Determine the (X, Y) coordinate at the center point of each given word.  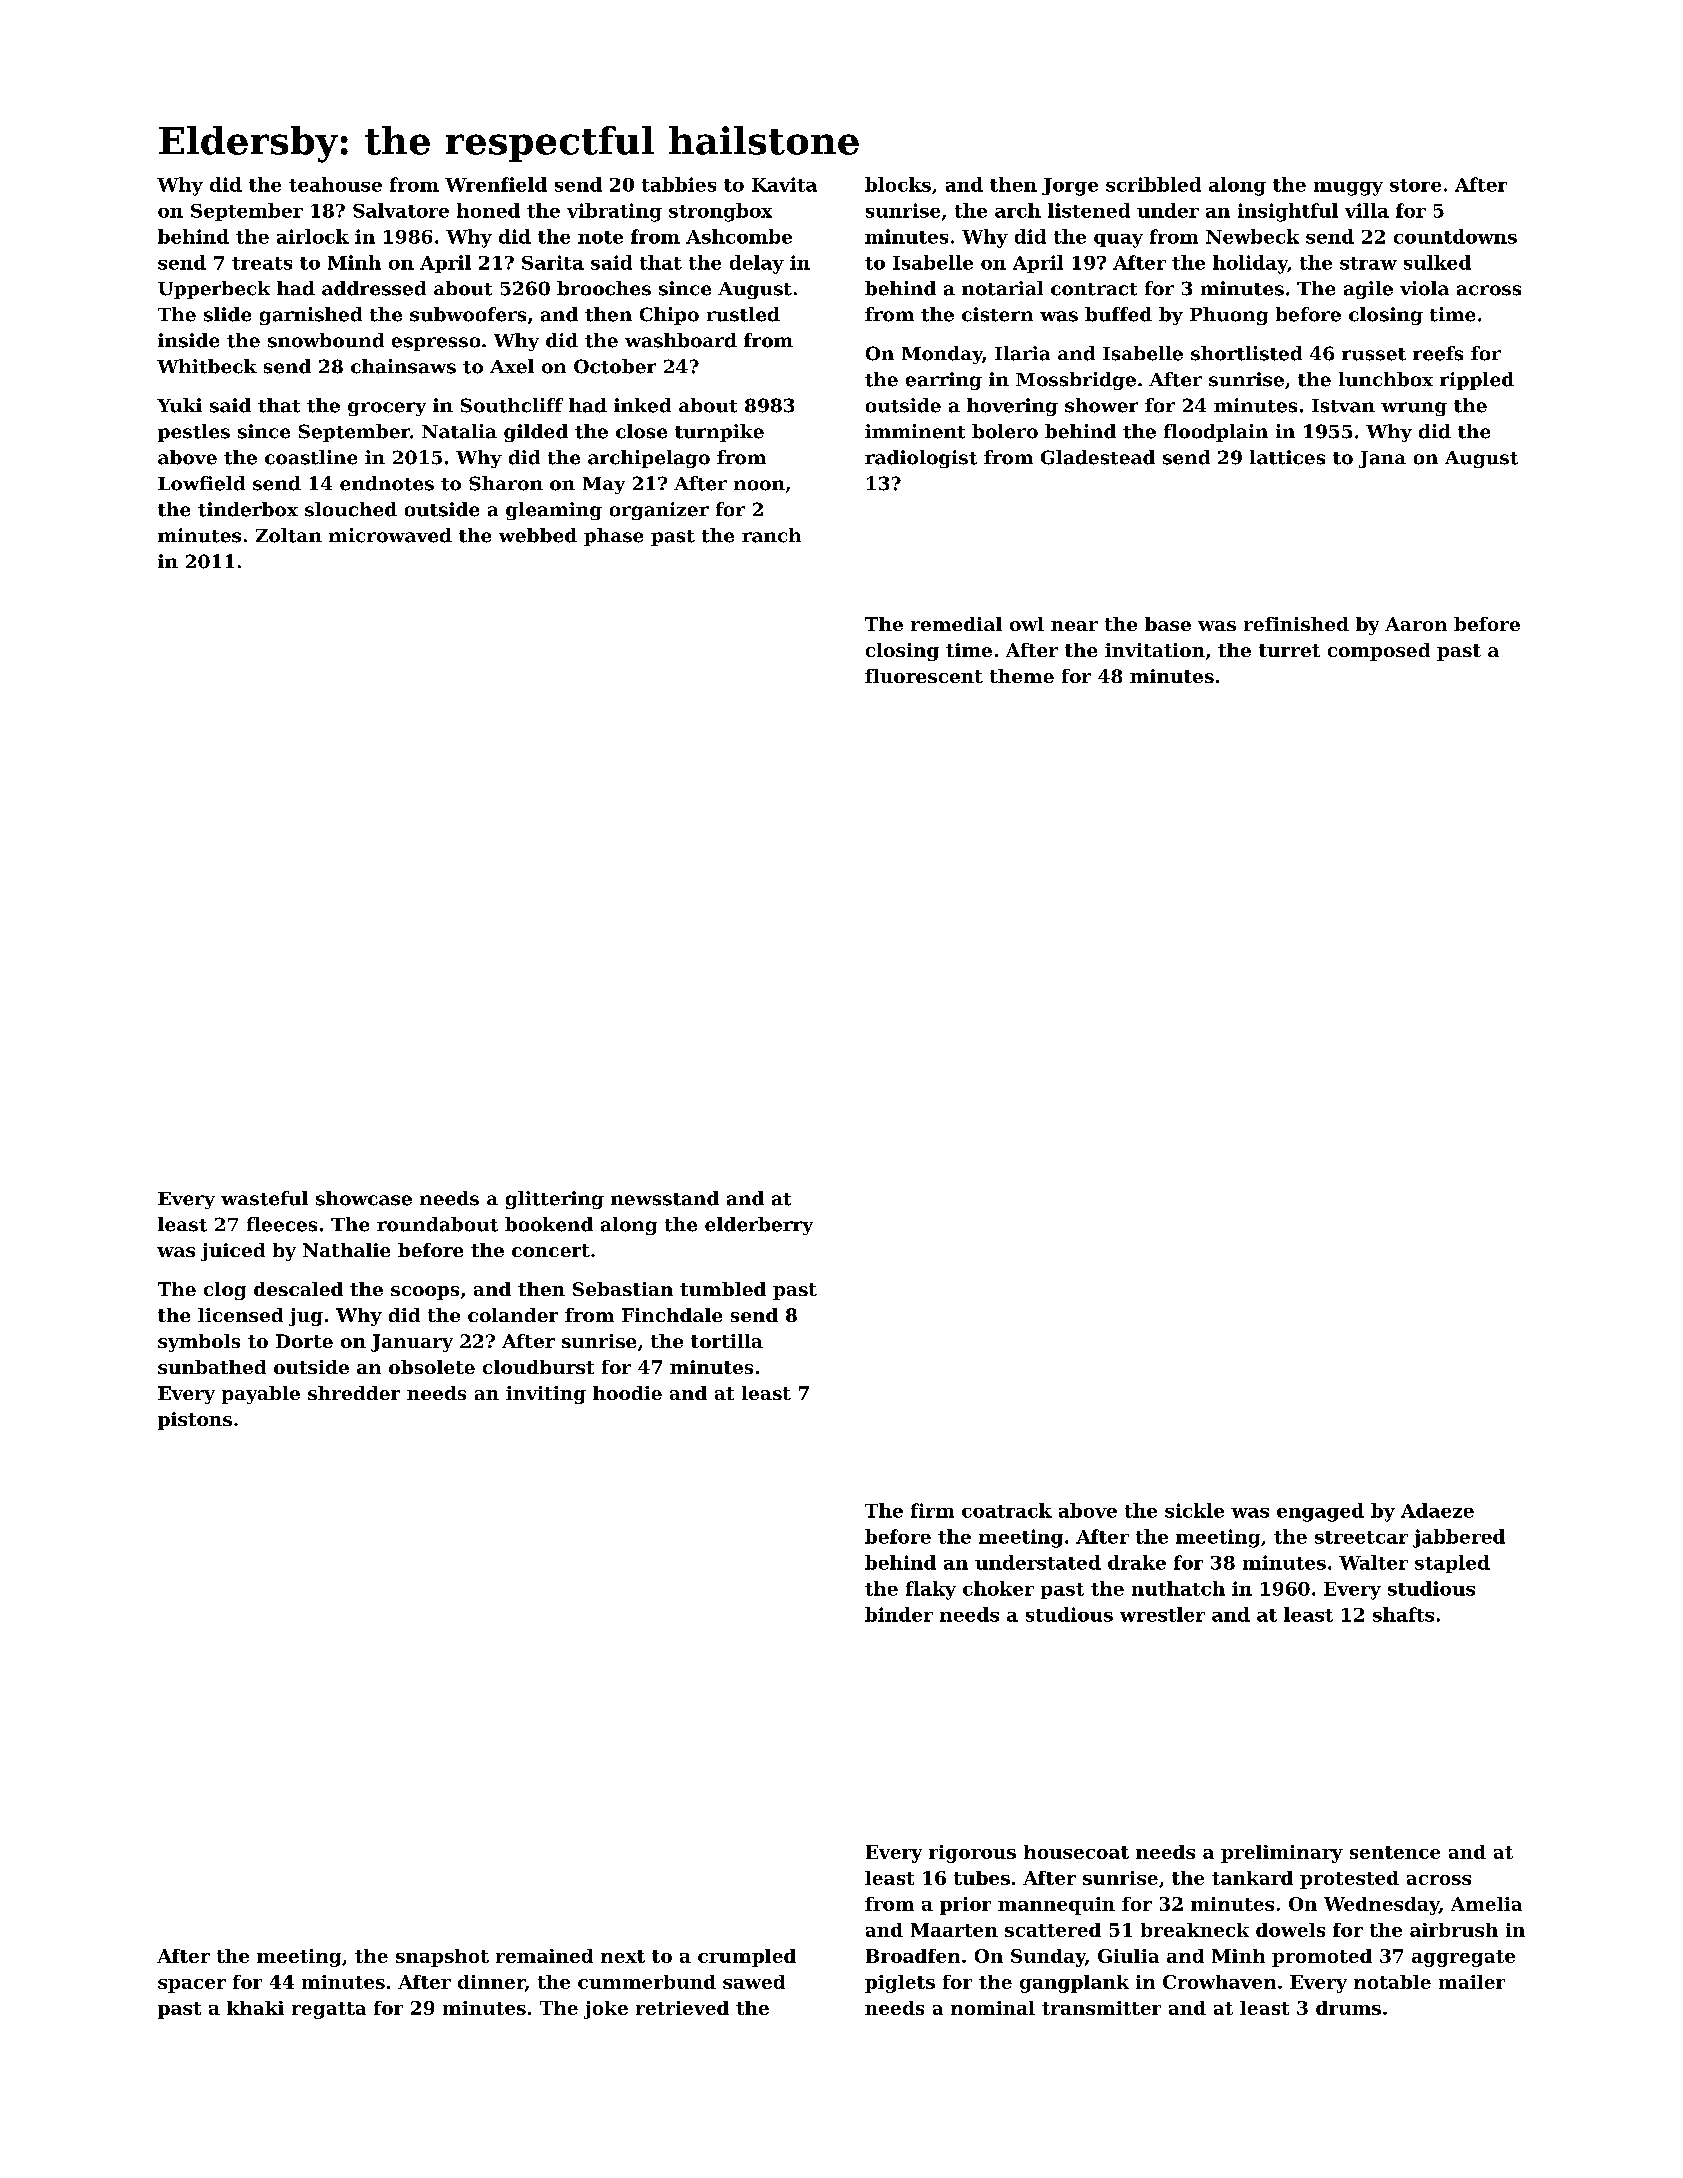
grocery (387, 409)
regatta (329, 2010)
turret (1289, 650)
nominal (993, 2008)
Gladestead (1098, 457)
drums (1348, 2008)
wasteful (264, 1198)
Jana (1382, 459)
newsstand (665, 1198)
